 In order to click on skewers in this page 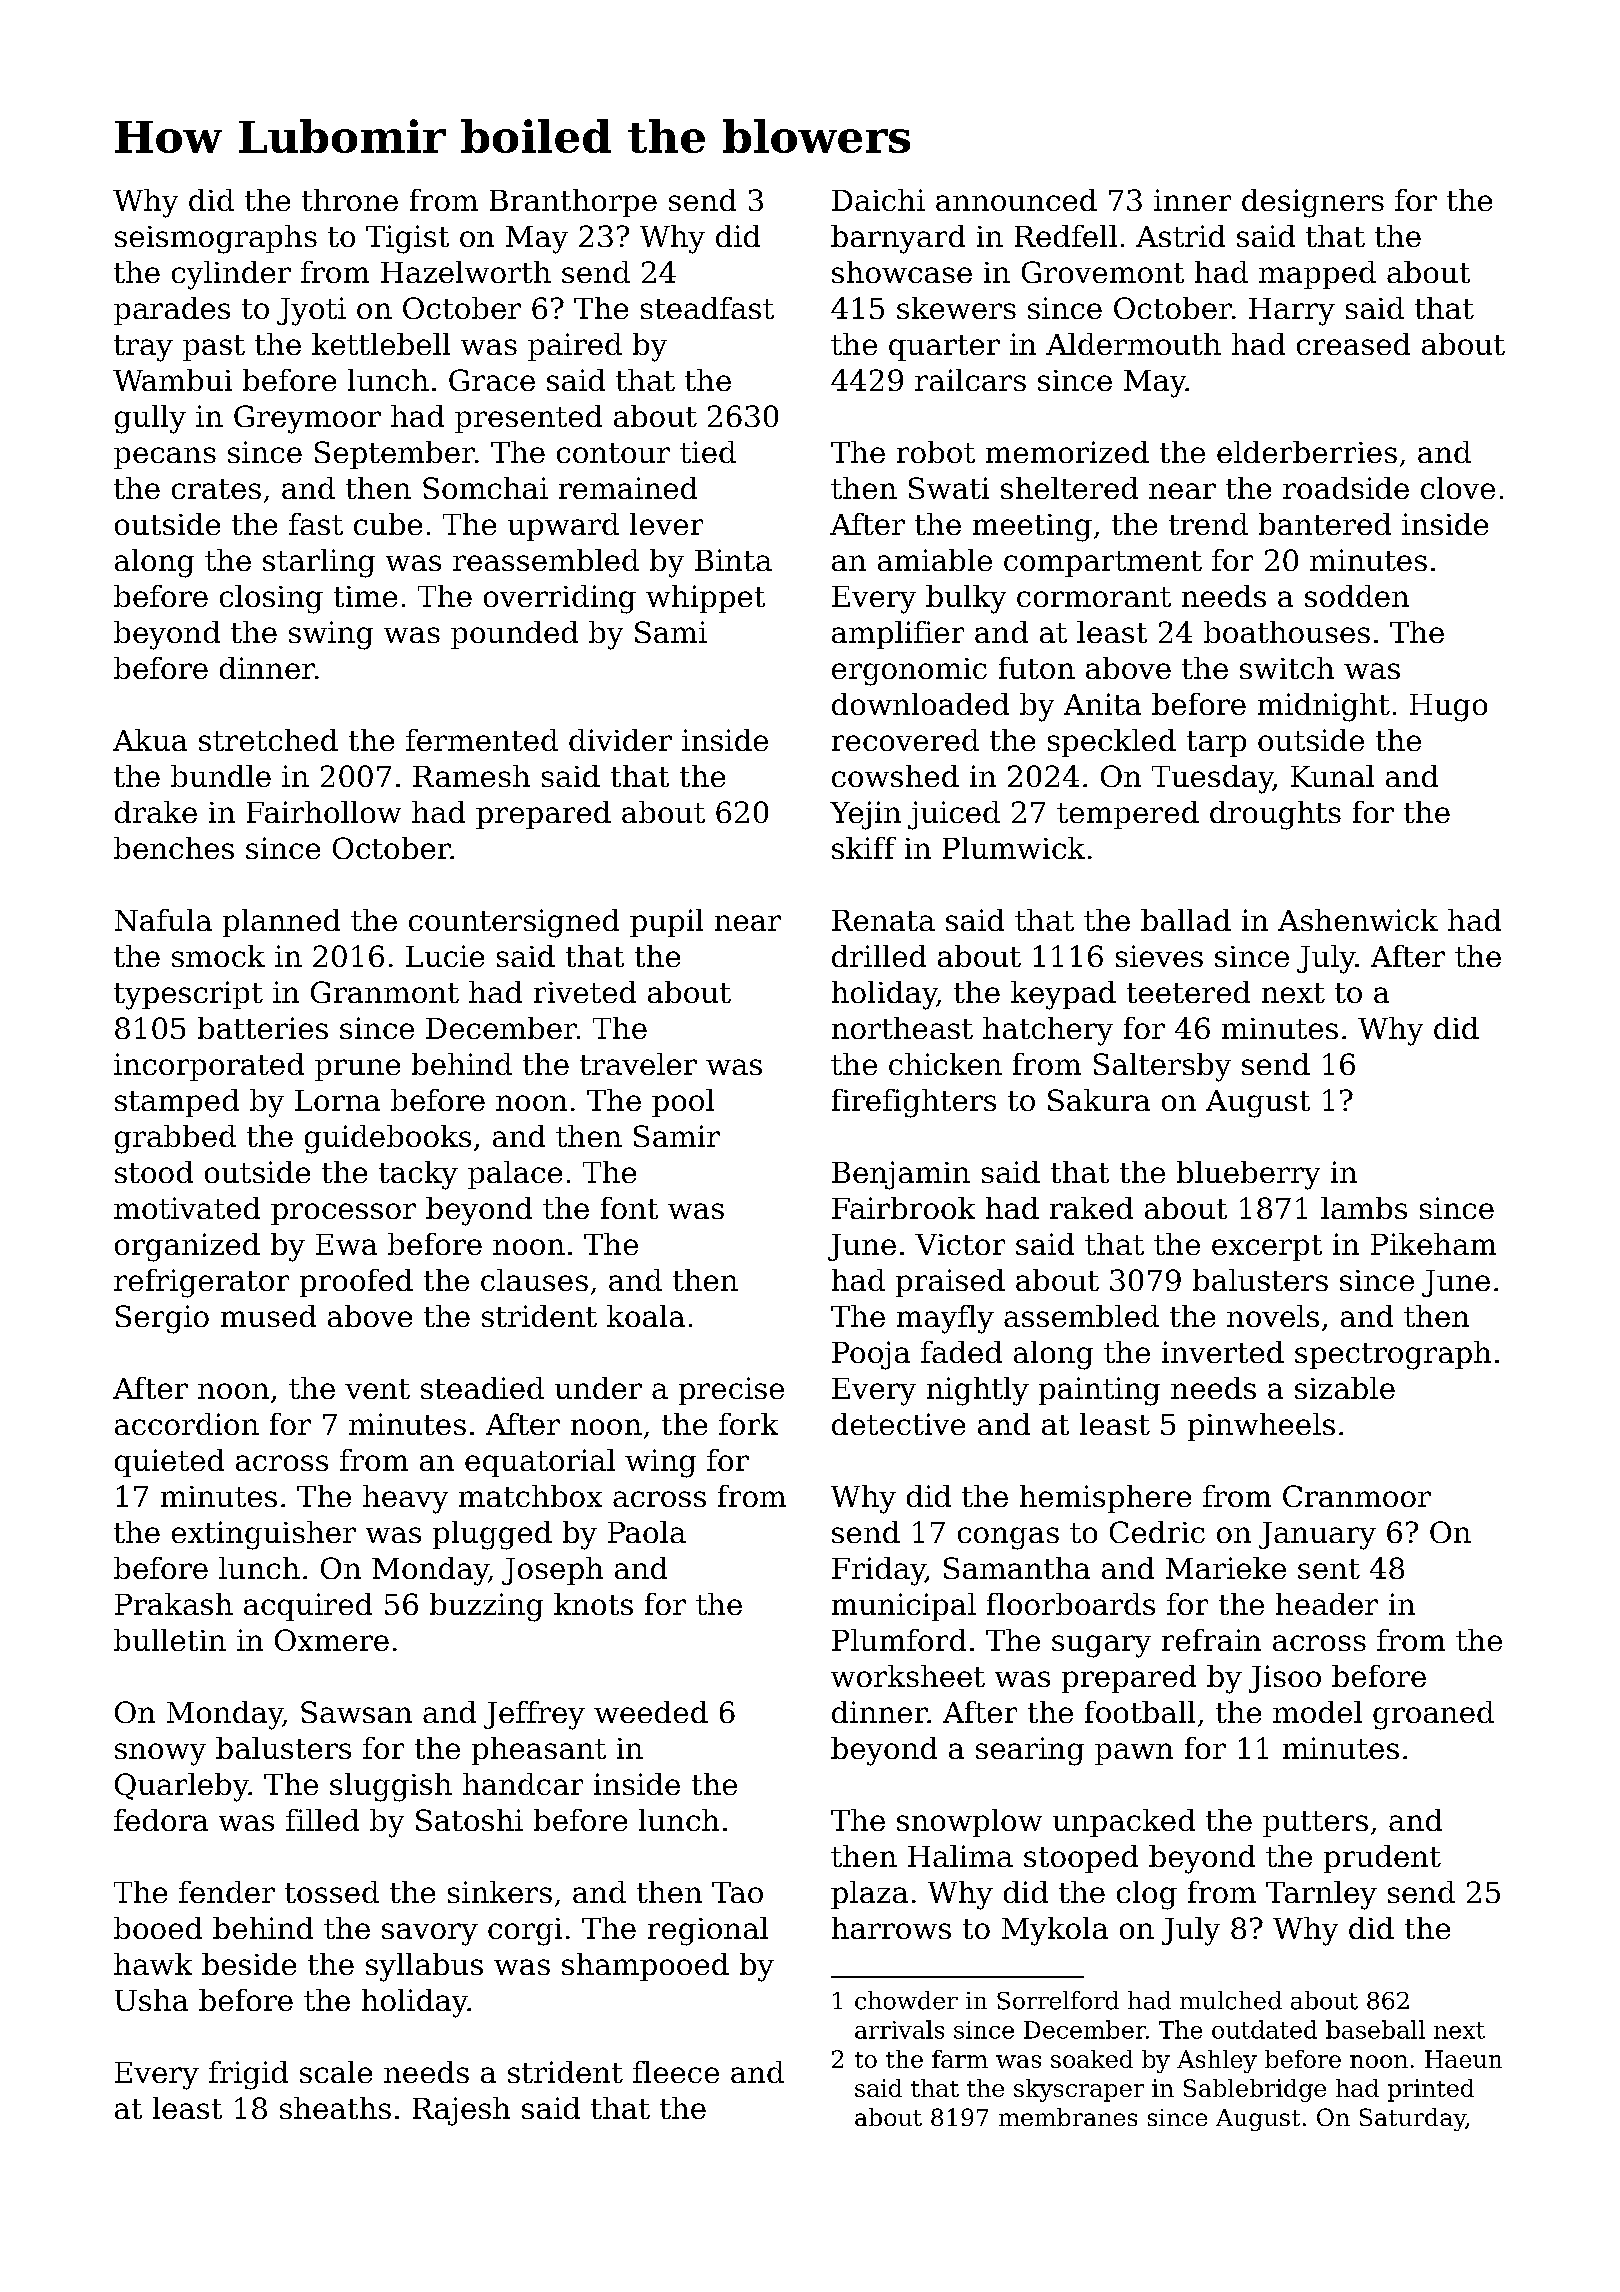, I will do `click(956, 308)`.
